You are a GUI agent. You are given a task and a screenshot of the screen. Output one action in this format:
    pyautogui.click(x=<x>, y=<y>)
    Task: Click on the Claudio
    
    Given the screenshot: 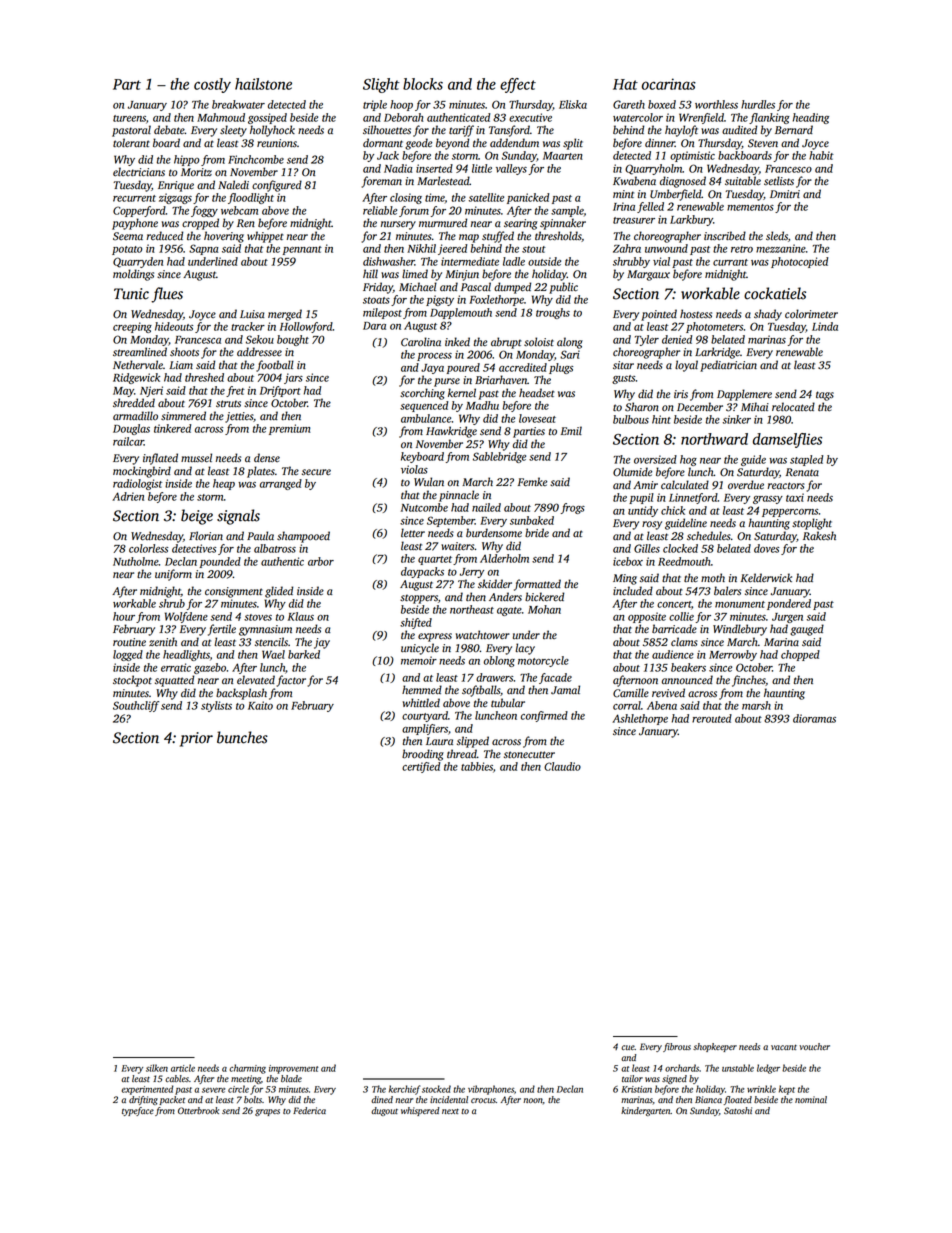 What is the action you would take?
    pyautogui.click(x=562, y=766)
